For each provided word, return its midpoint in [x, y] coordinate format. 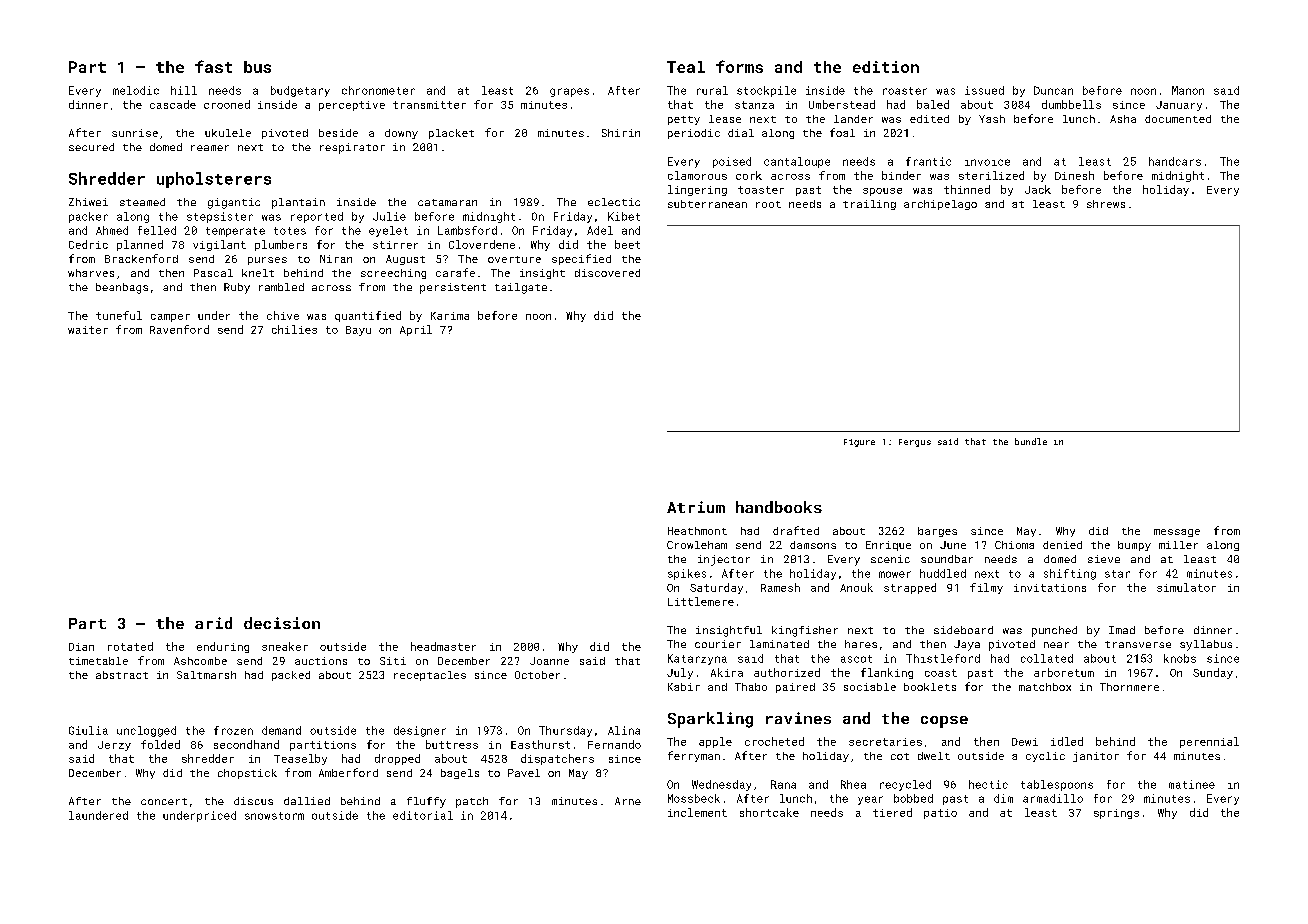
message [1177, 533]
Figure [859, 443]
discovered [607, 273]
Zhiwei [88, 202]
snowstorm [274, 816]
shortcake [769, 812]
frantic [928, 161]
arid [213, 623]
